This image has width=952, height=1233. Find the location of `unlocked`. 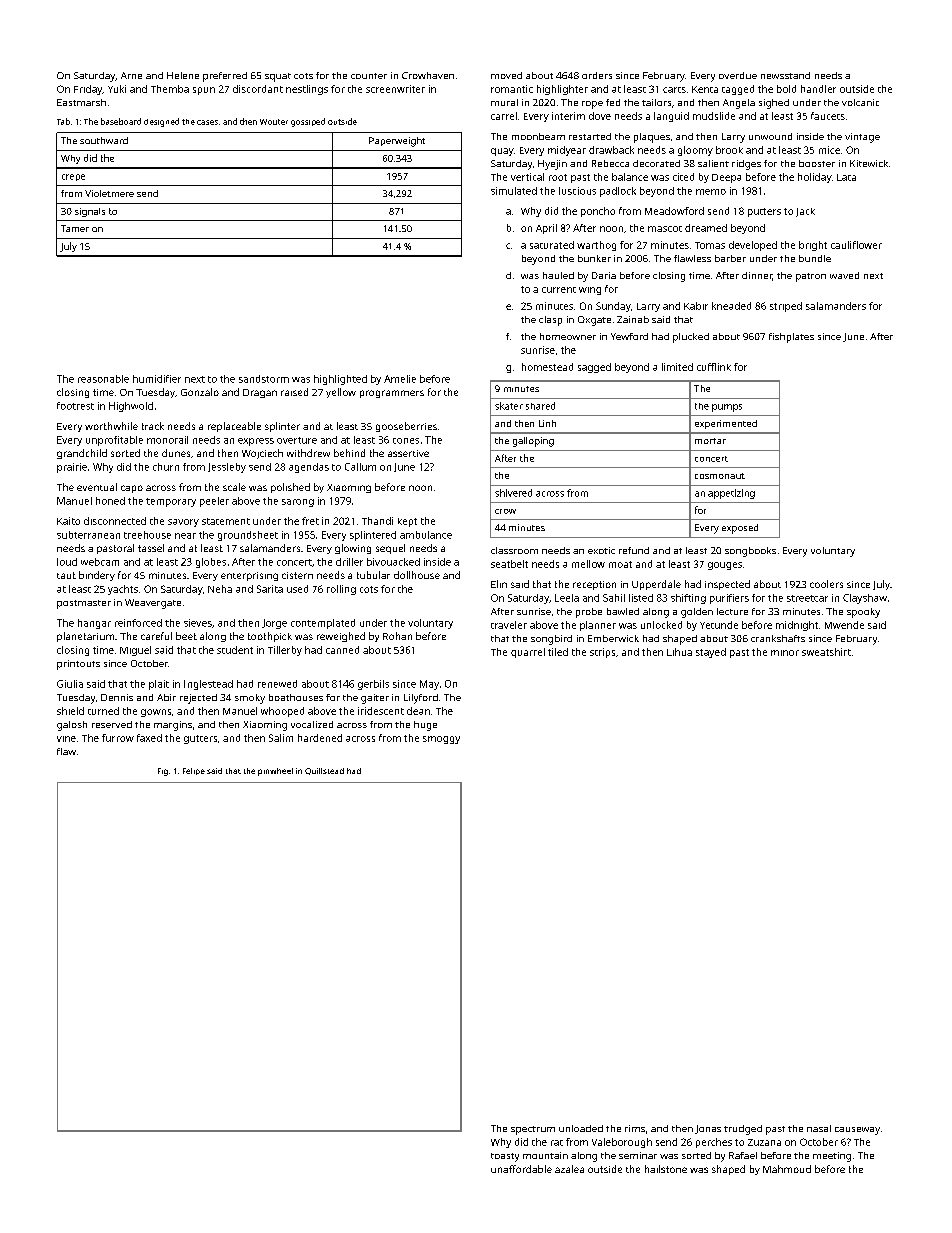

unlocked is located at coordinates (661, 625).
